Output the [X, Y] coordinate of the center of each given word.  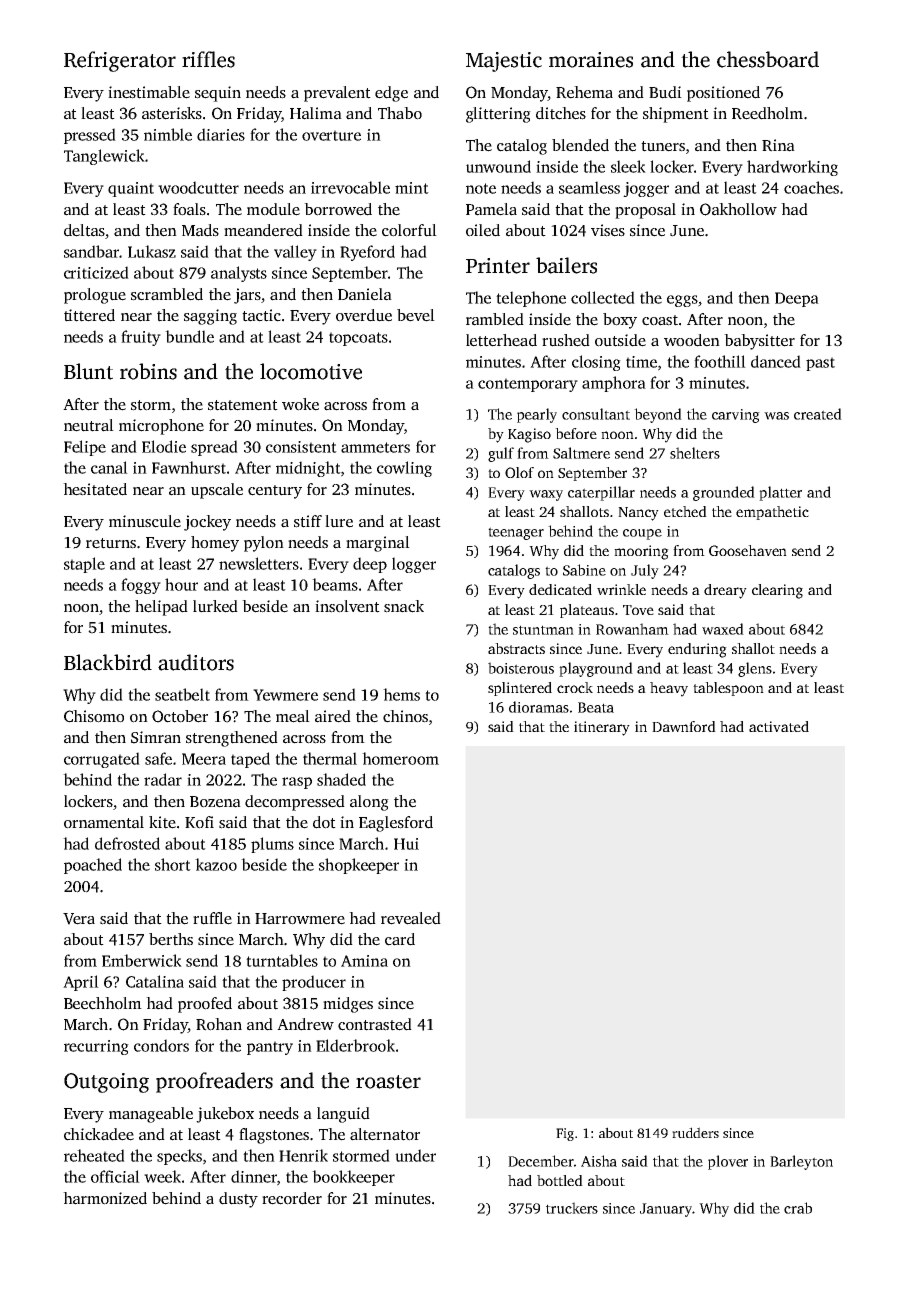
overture [331, 135]
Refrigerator [120, 61]
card [400, 939]
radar [163, 779]
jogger [646, 189]
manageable [151, 1115]
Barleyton [801, 1162]
